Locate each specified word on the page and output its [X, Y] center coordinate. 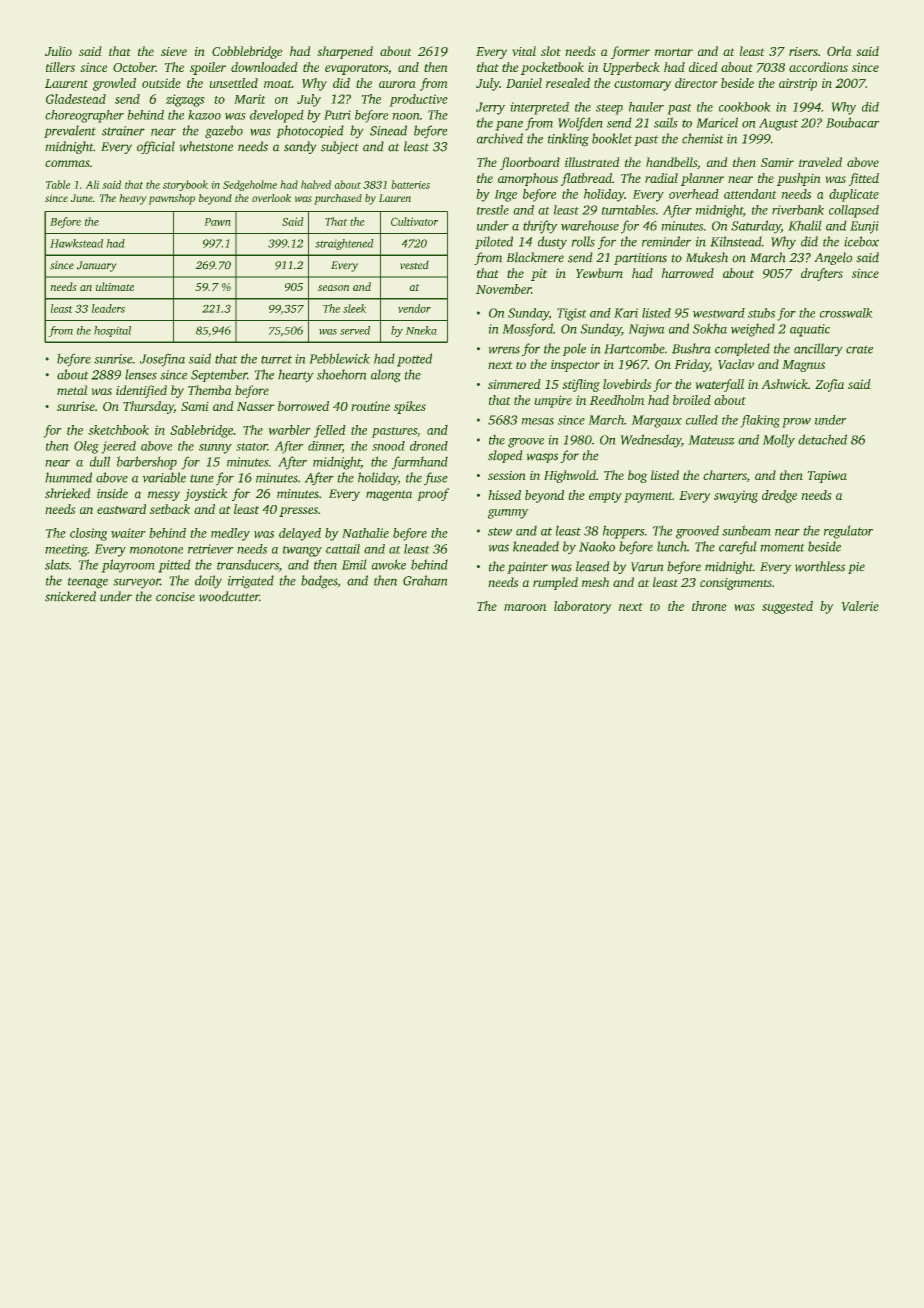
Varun [647, 567]
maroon [525, 607]
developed [277, 116]
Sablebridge [201, 431]
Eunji [864, 227]
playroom [128, 566]
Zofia [829, 385]
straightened [344, 244]
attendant [750, 194]
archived [500, 138]
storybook [185, 185]
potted [414, 360]
